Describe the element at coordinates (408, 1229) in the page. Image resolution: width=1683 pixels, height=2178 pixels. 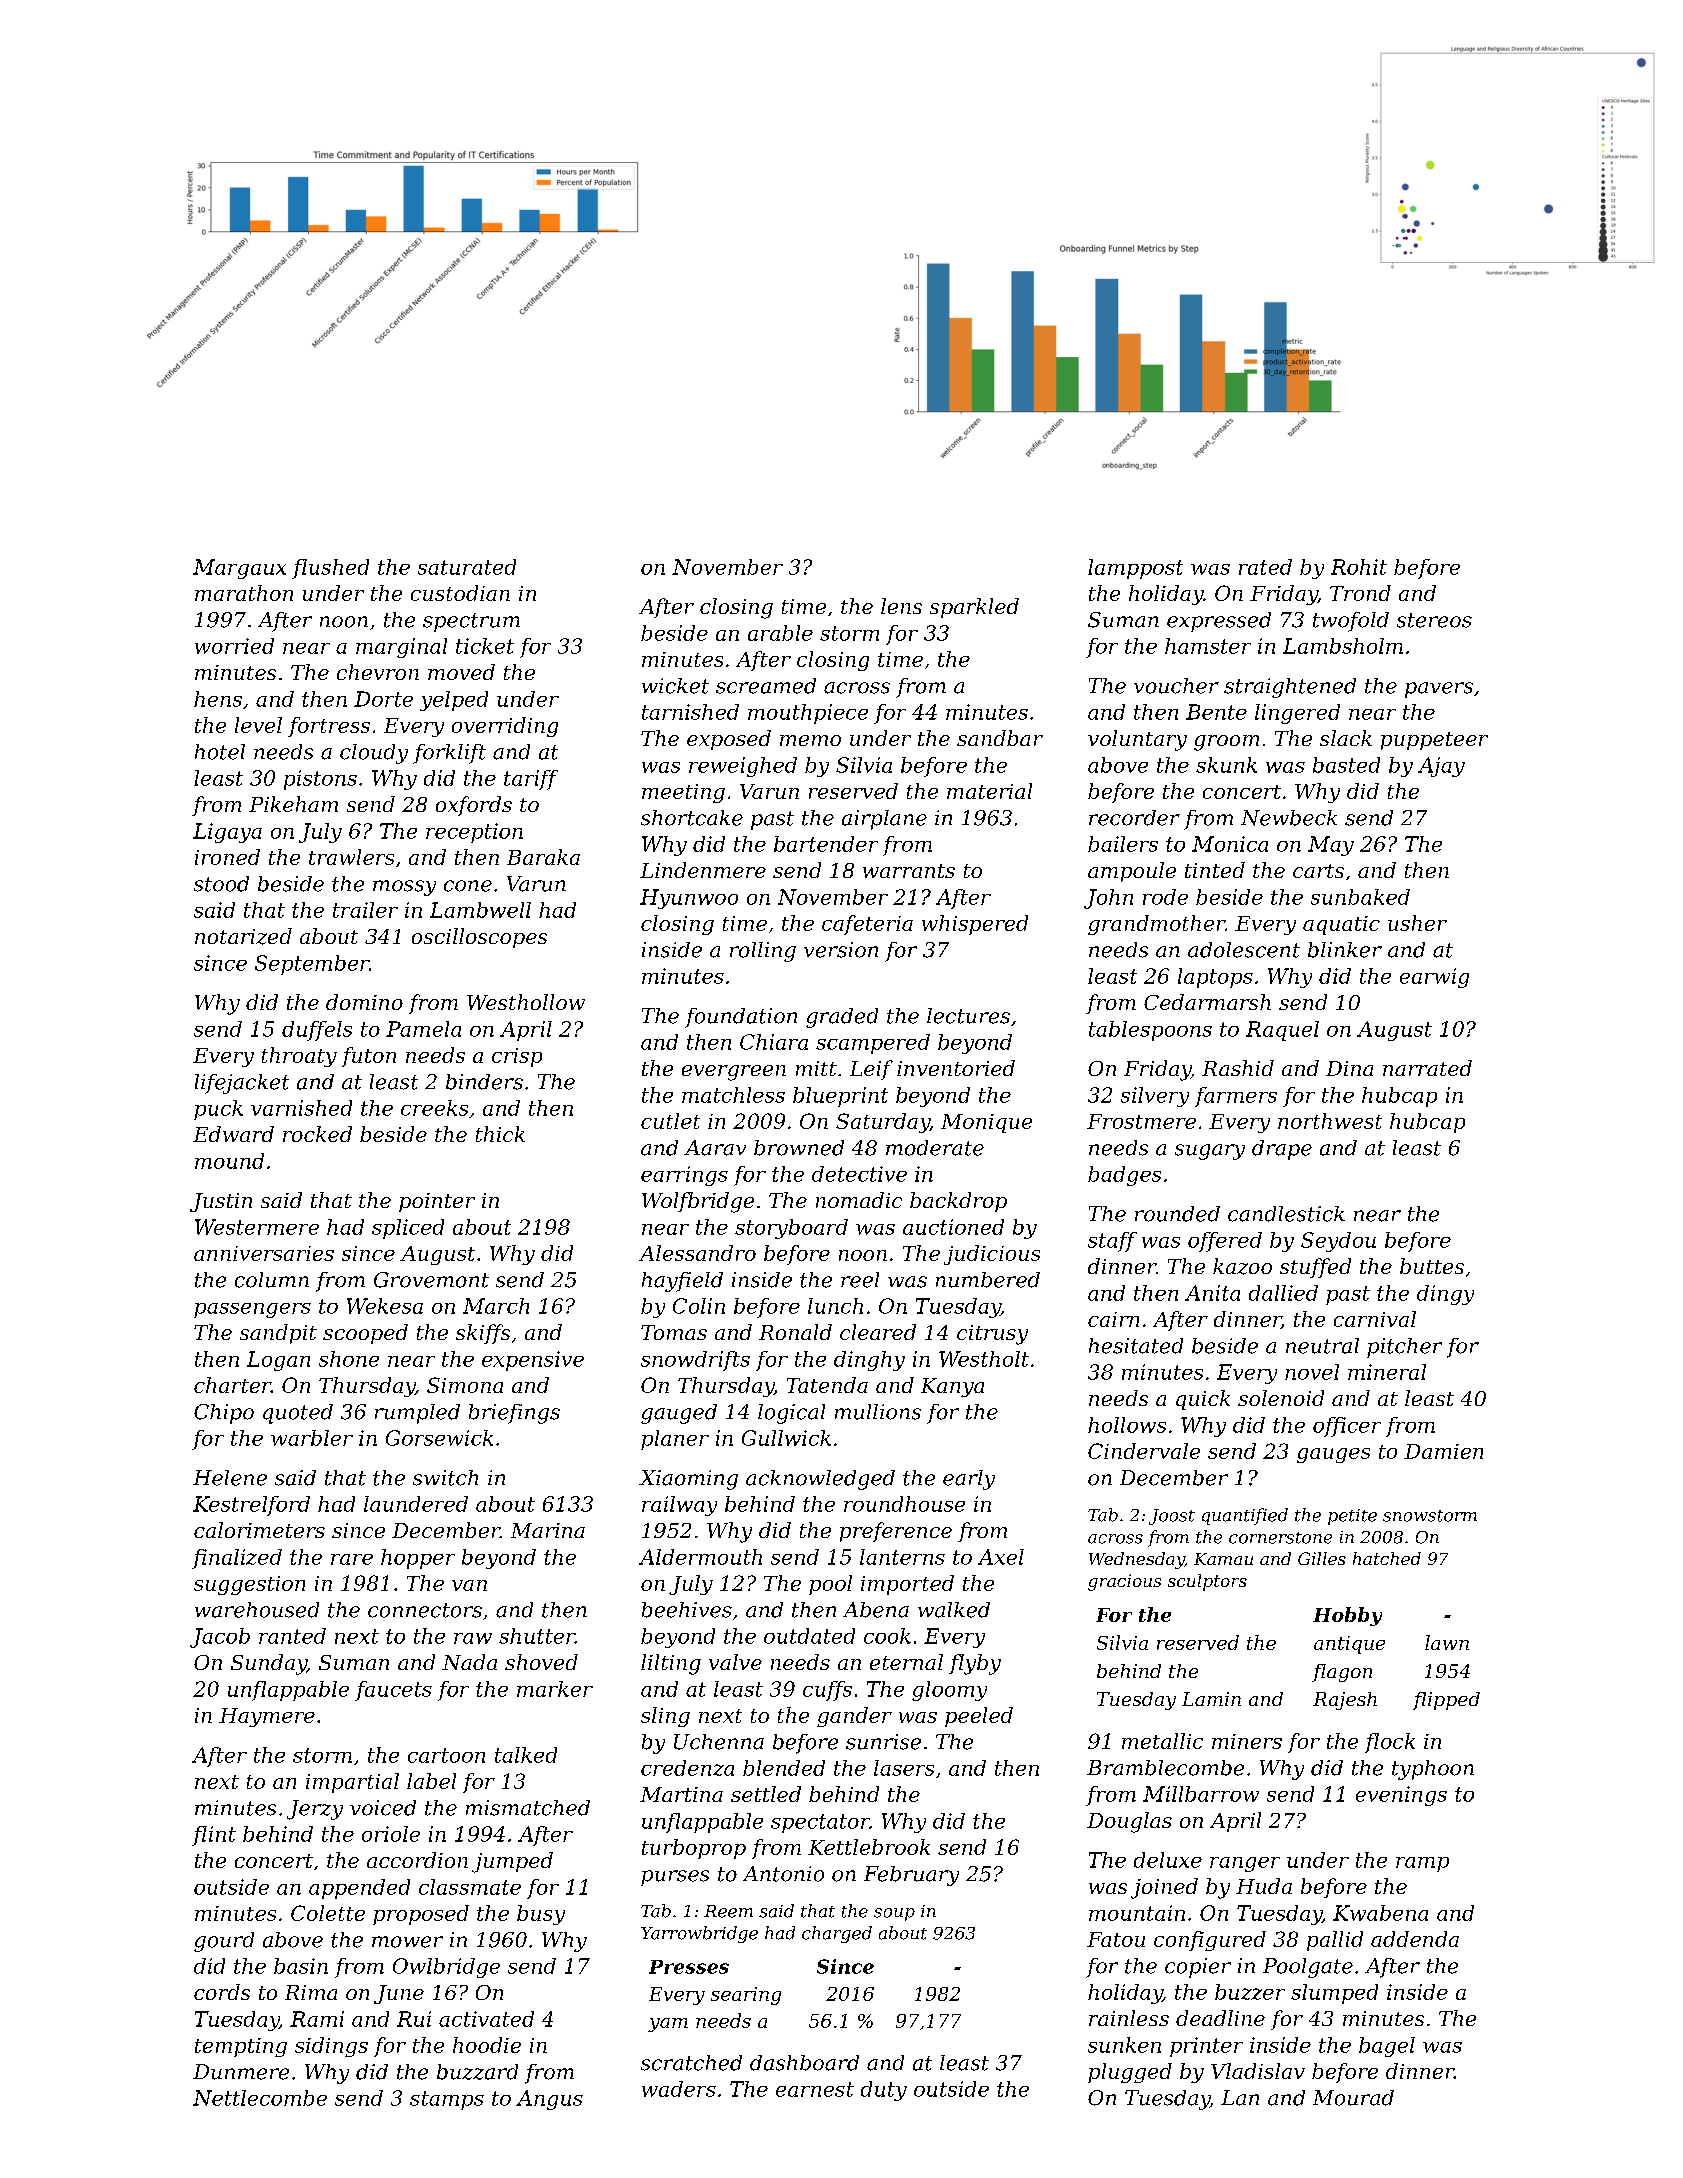
I see `spliced` at that location.
